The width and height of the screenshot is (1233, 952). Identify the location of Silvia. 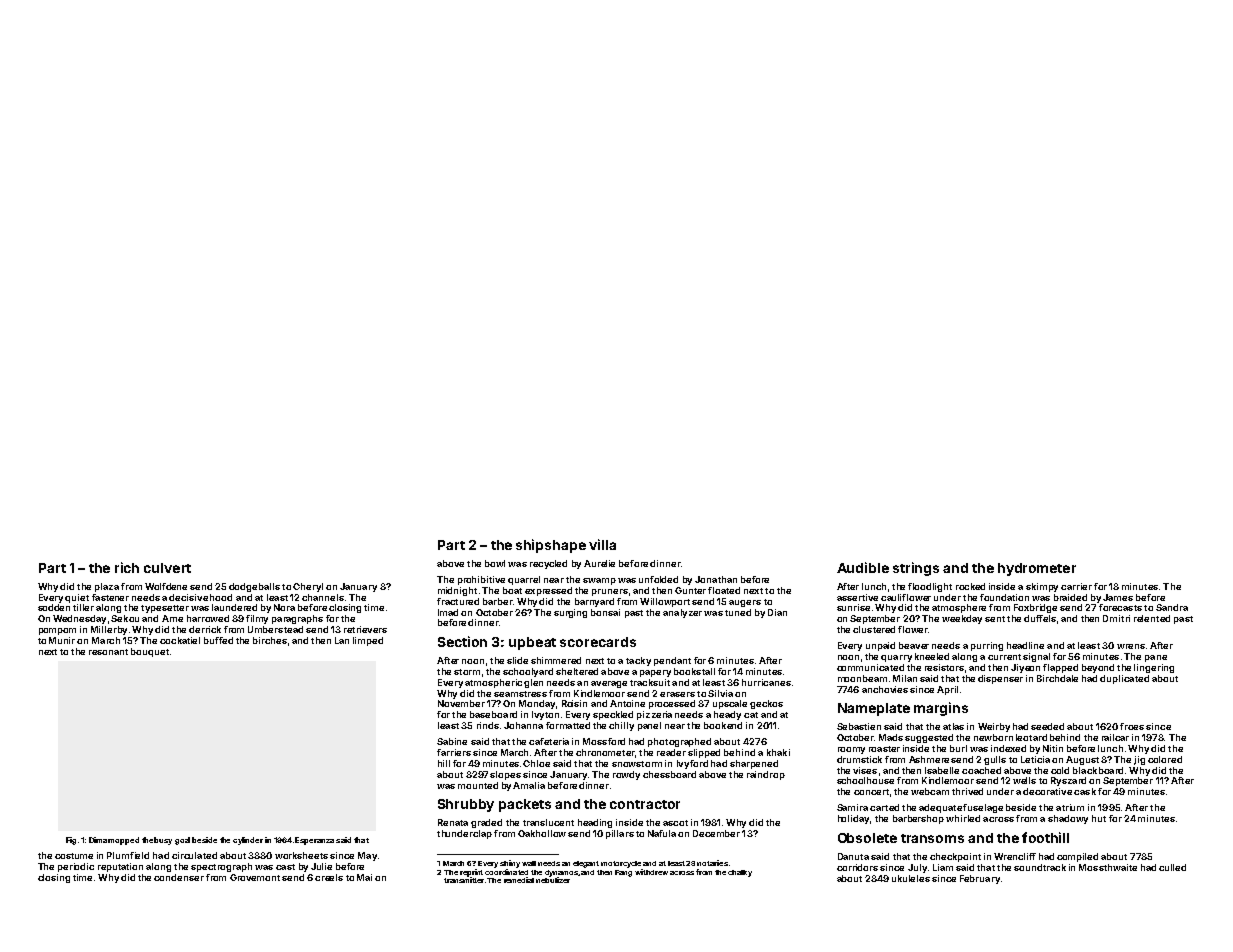
(720, 693).
